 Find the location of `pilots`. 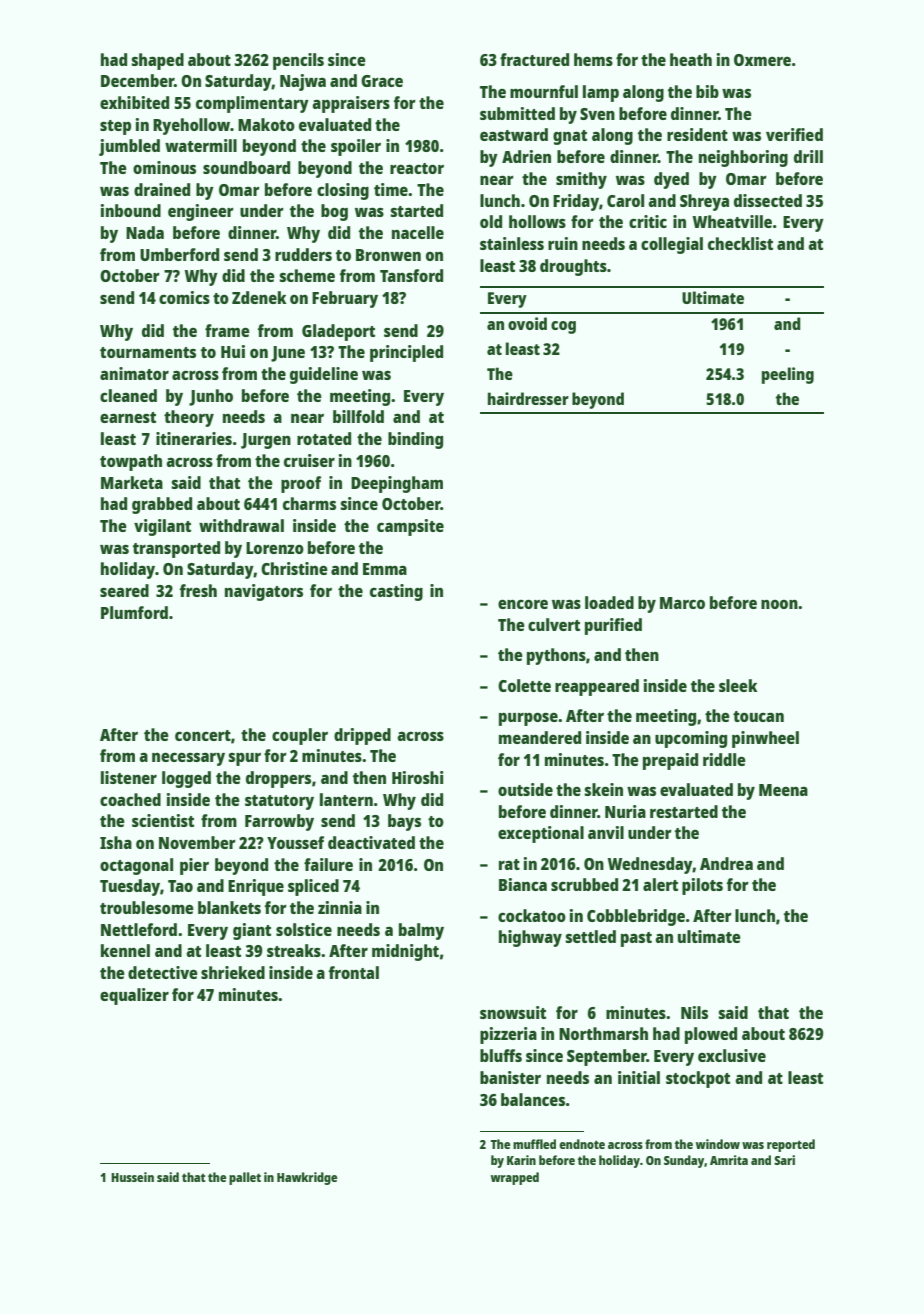

pilots is located at coordinates (702, 886).
